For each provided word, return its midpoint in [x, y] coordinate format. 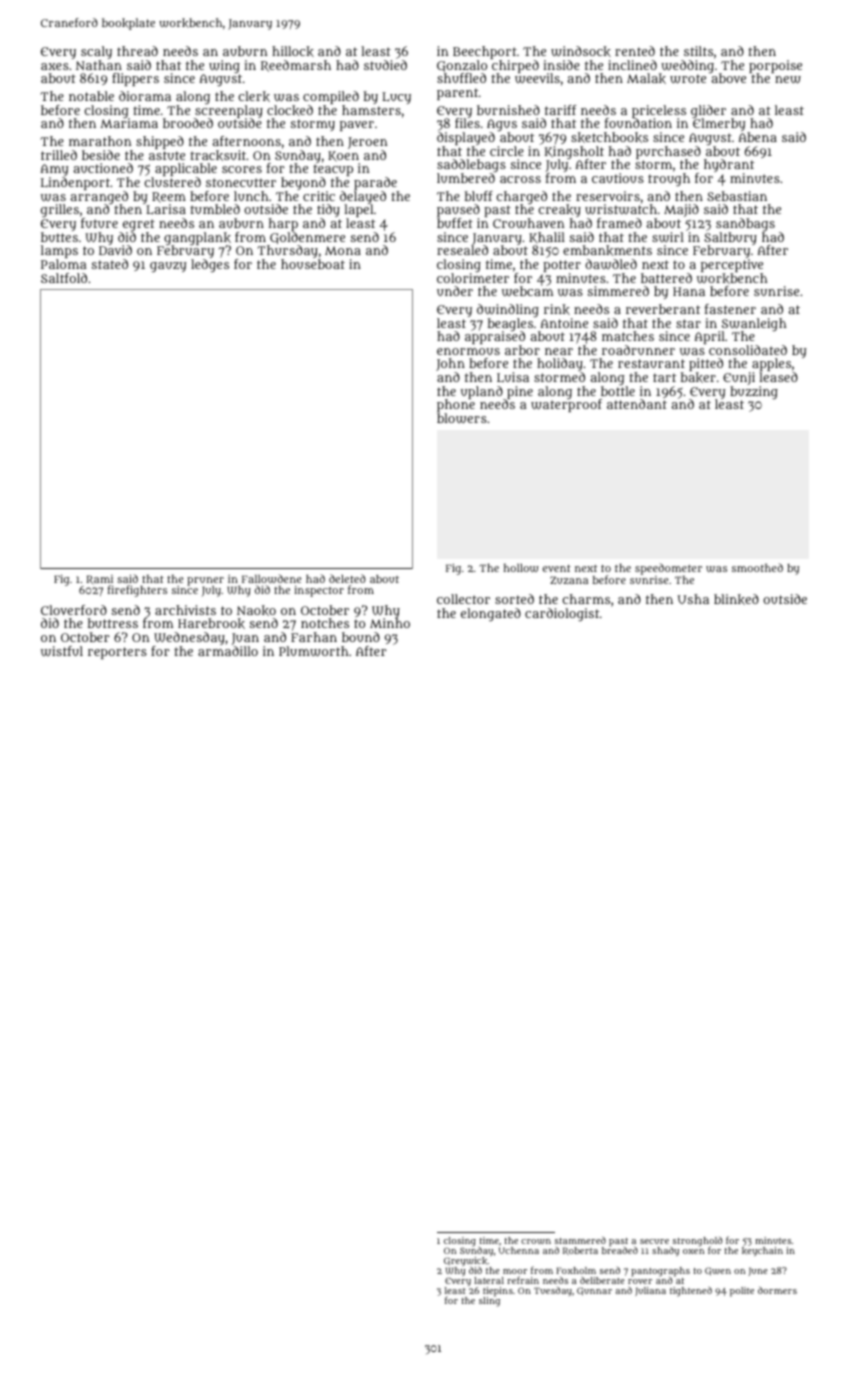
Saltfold [64, 278]
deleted [347, 578]
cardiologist [562, 614]
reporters [117, 653]
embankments [607, 250]
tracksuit [218, 155]
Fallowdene [271, 578]
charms [586, 599]
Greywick [465, 1262]
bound [361, 637]
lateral [489, 1280]
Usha [693, 599]
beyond [303, 183]
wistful [62, 651]
